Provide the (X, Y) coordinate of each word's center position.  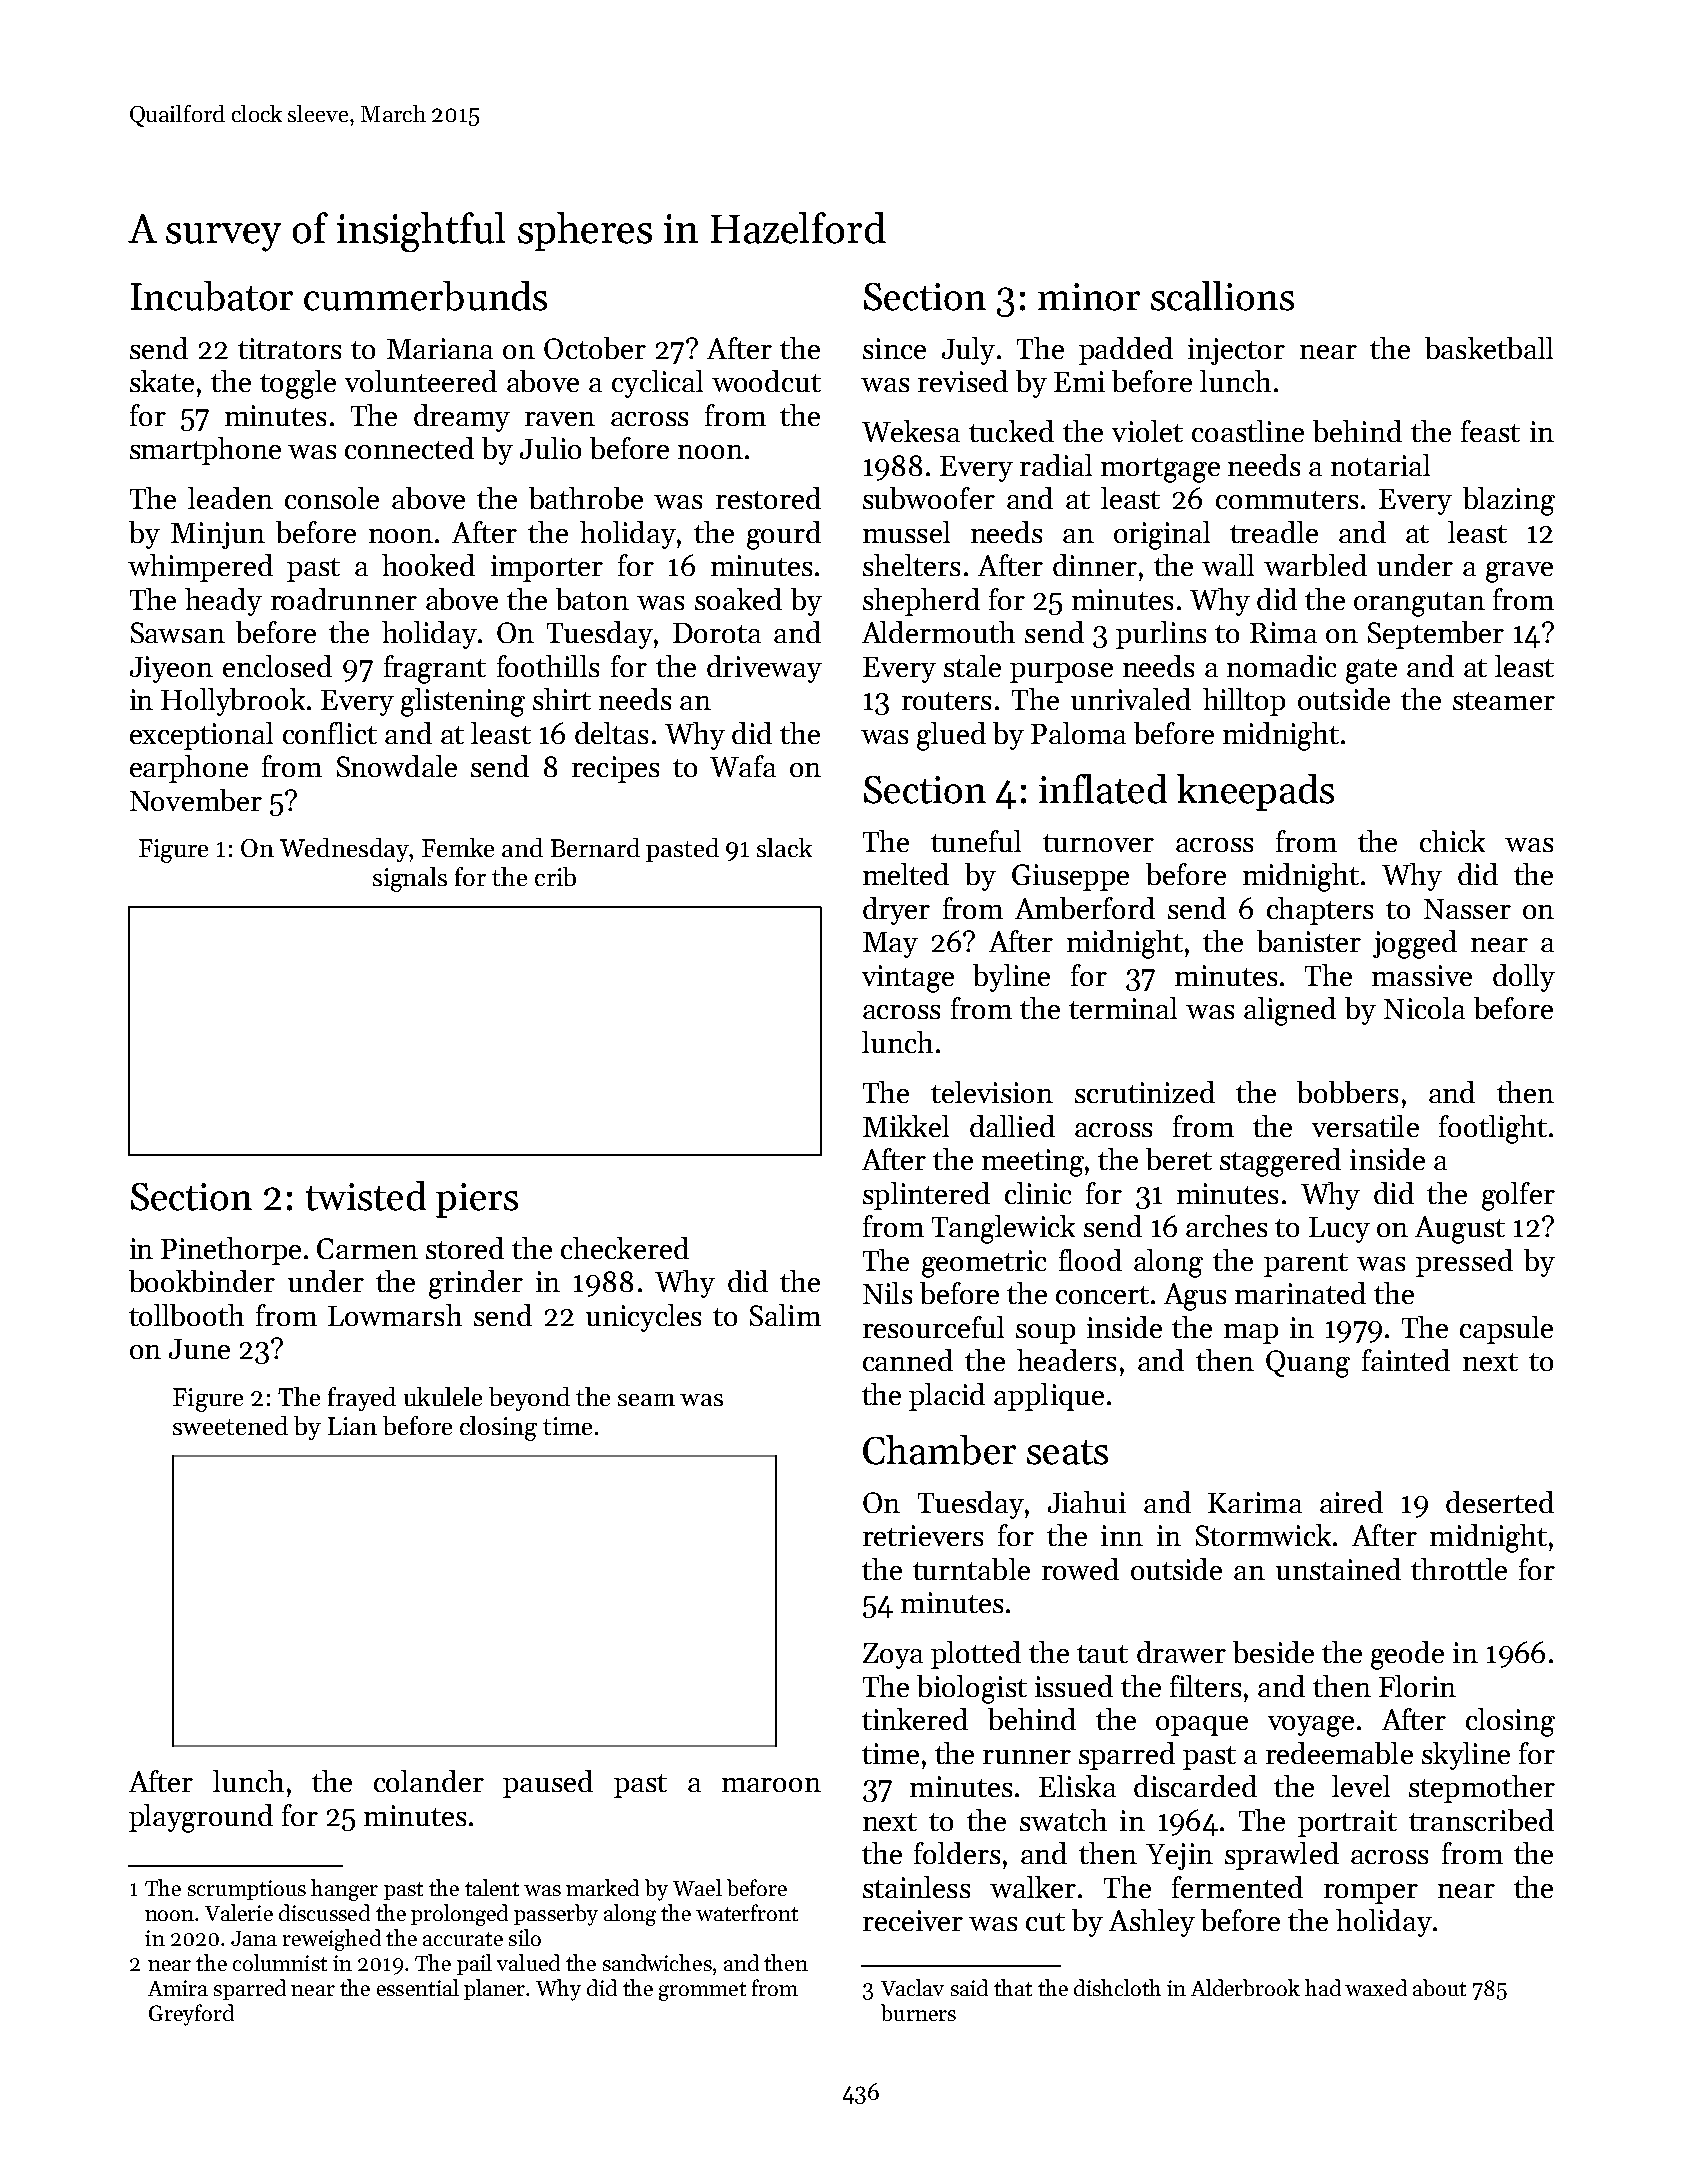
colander (429, 1781)
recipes (615, 769)
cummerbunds (425, 296)
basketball (1489, 348)
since (894, 348)
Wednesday (344, 850)
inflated (1103, 789)
